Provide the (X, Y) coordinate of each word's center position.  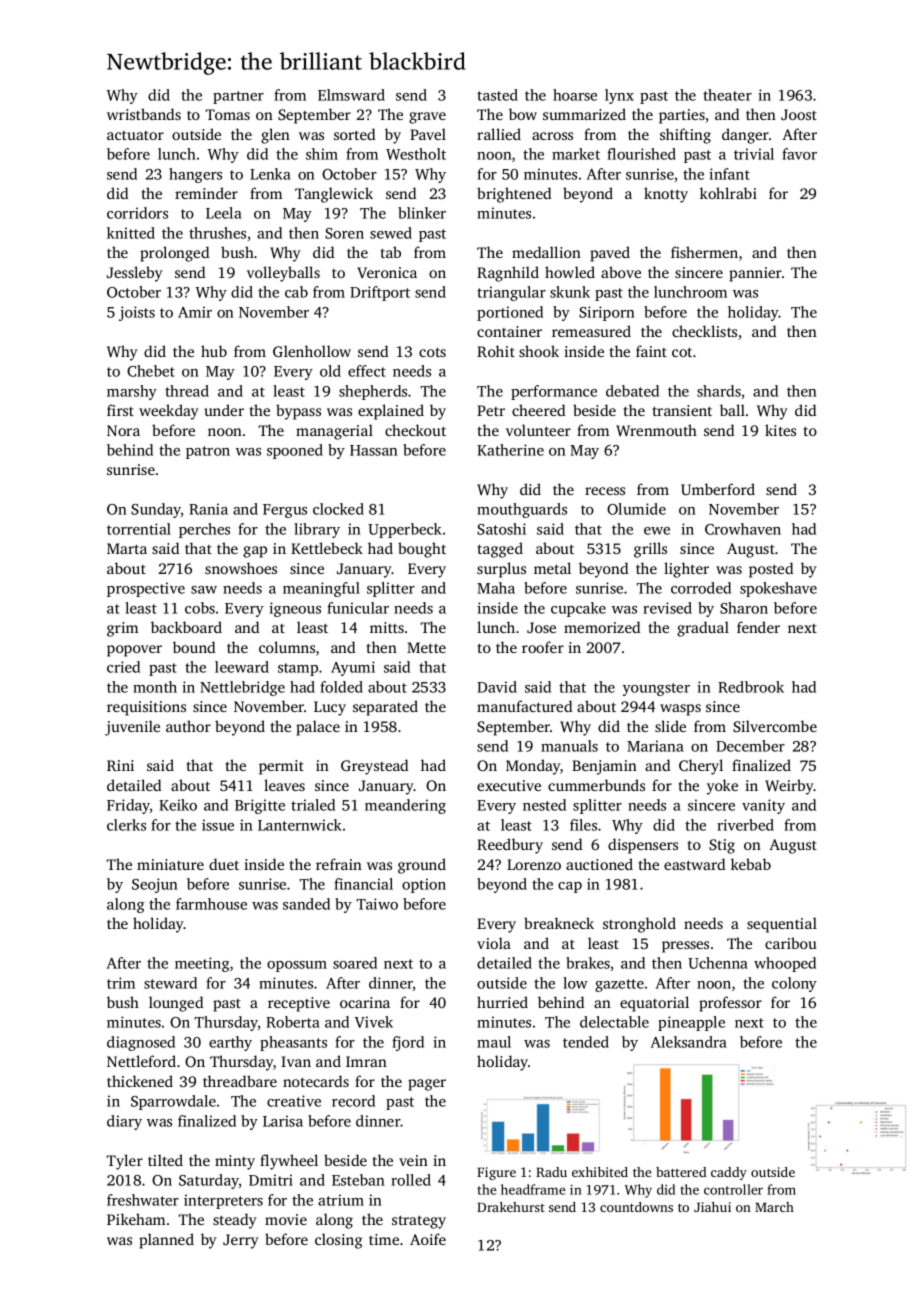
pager (427, 1085)
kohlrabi (728, 193)
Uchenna (718, 963)
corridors (137, 213)
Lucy (330, 708)
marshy (132, 392)
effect (367, 371)
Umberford (718, 489)
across (552, 136)
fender (758, 627)
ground (422, 866)
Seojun (154, 885)
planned (166, 1241)
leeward (242, 667)
